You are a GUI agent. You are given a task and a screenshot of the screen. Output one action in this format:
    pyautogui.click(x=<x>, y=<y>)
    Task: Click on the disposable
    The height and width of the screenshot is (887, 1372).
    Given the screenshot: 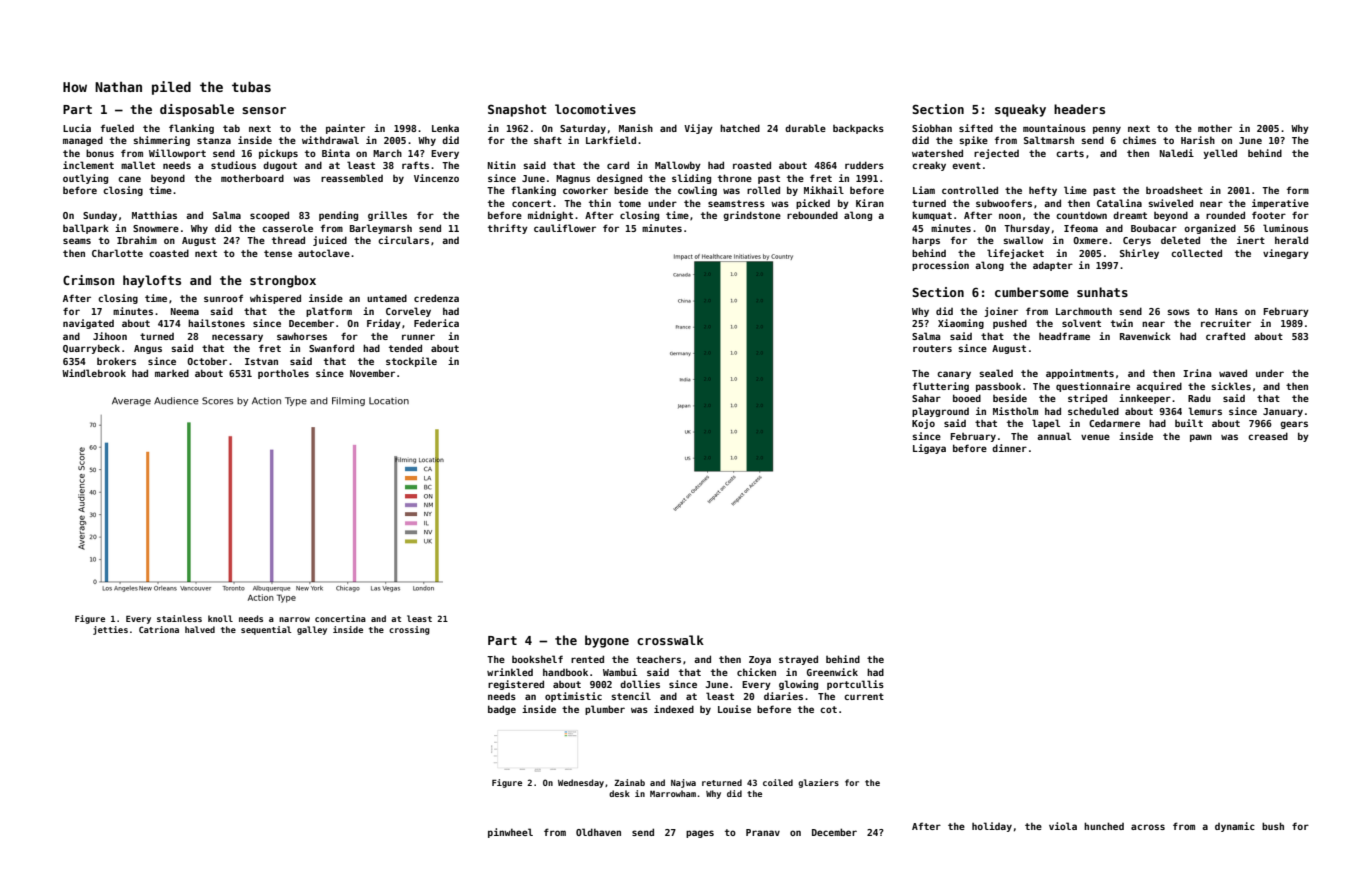 What is the action you would take?
    pyautogui.click(x=197, y=110)
